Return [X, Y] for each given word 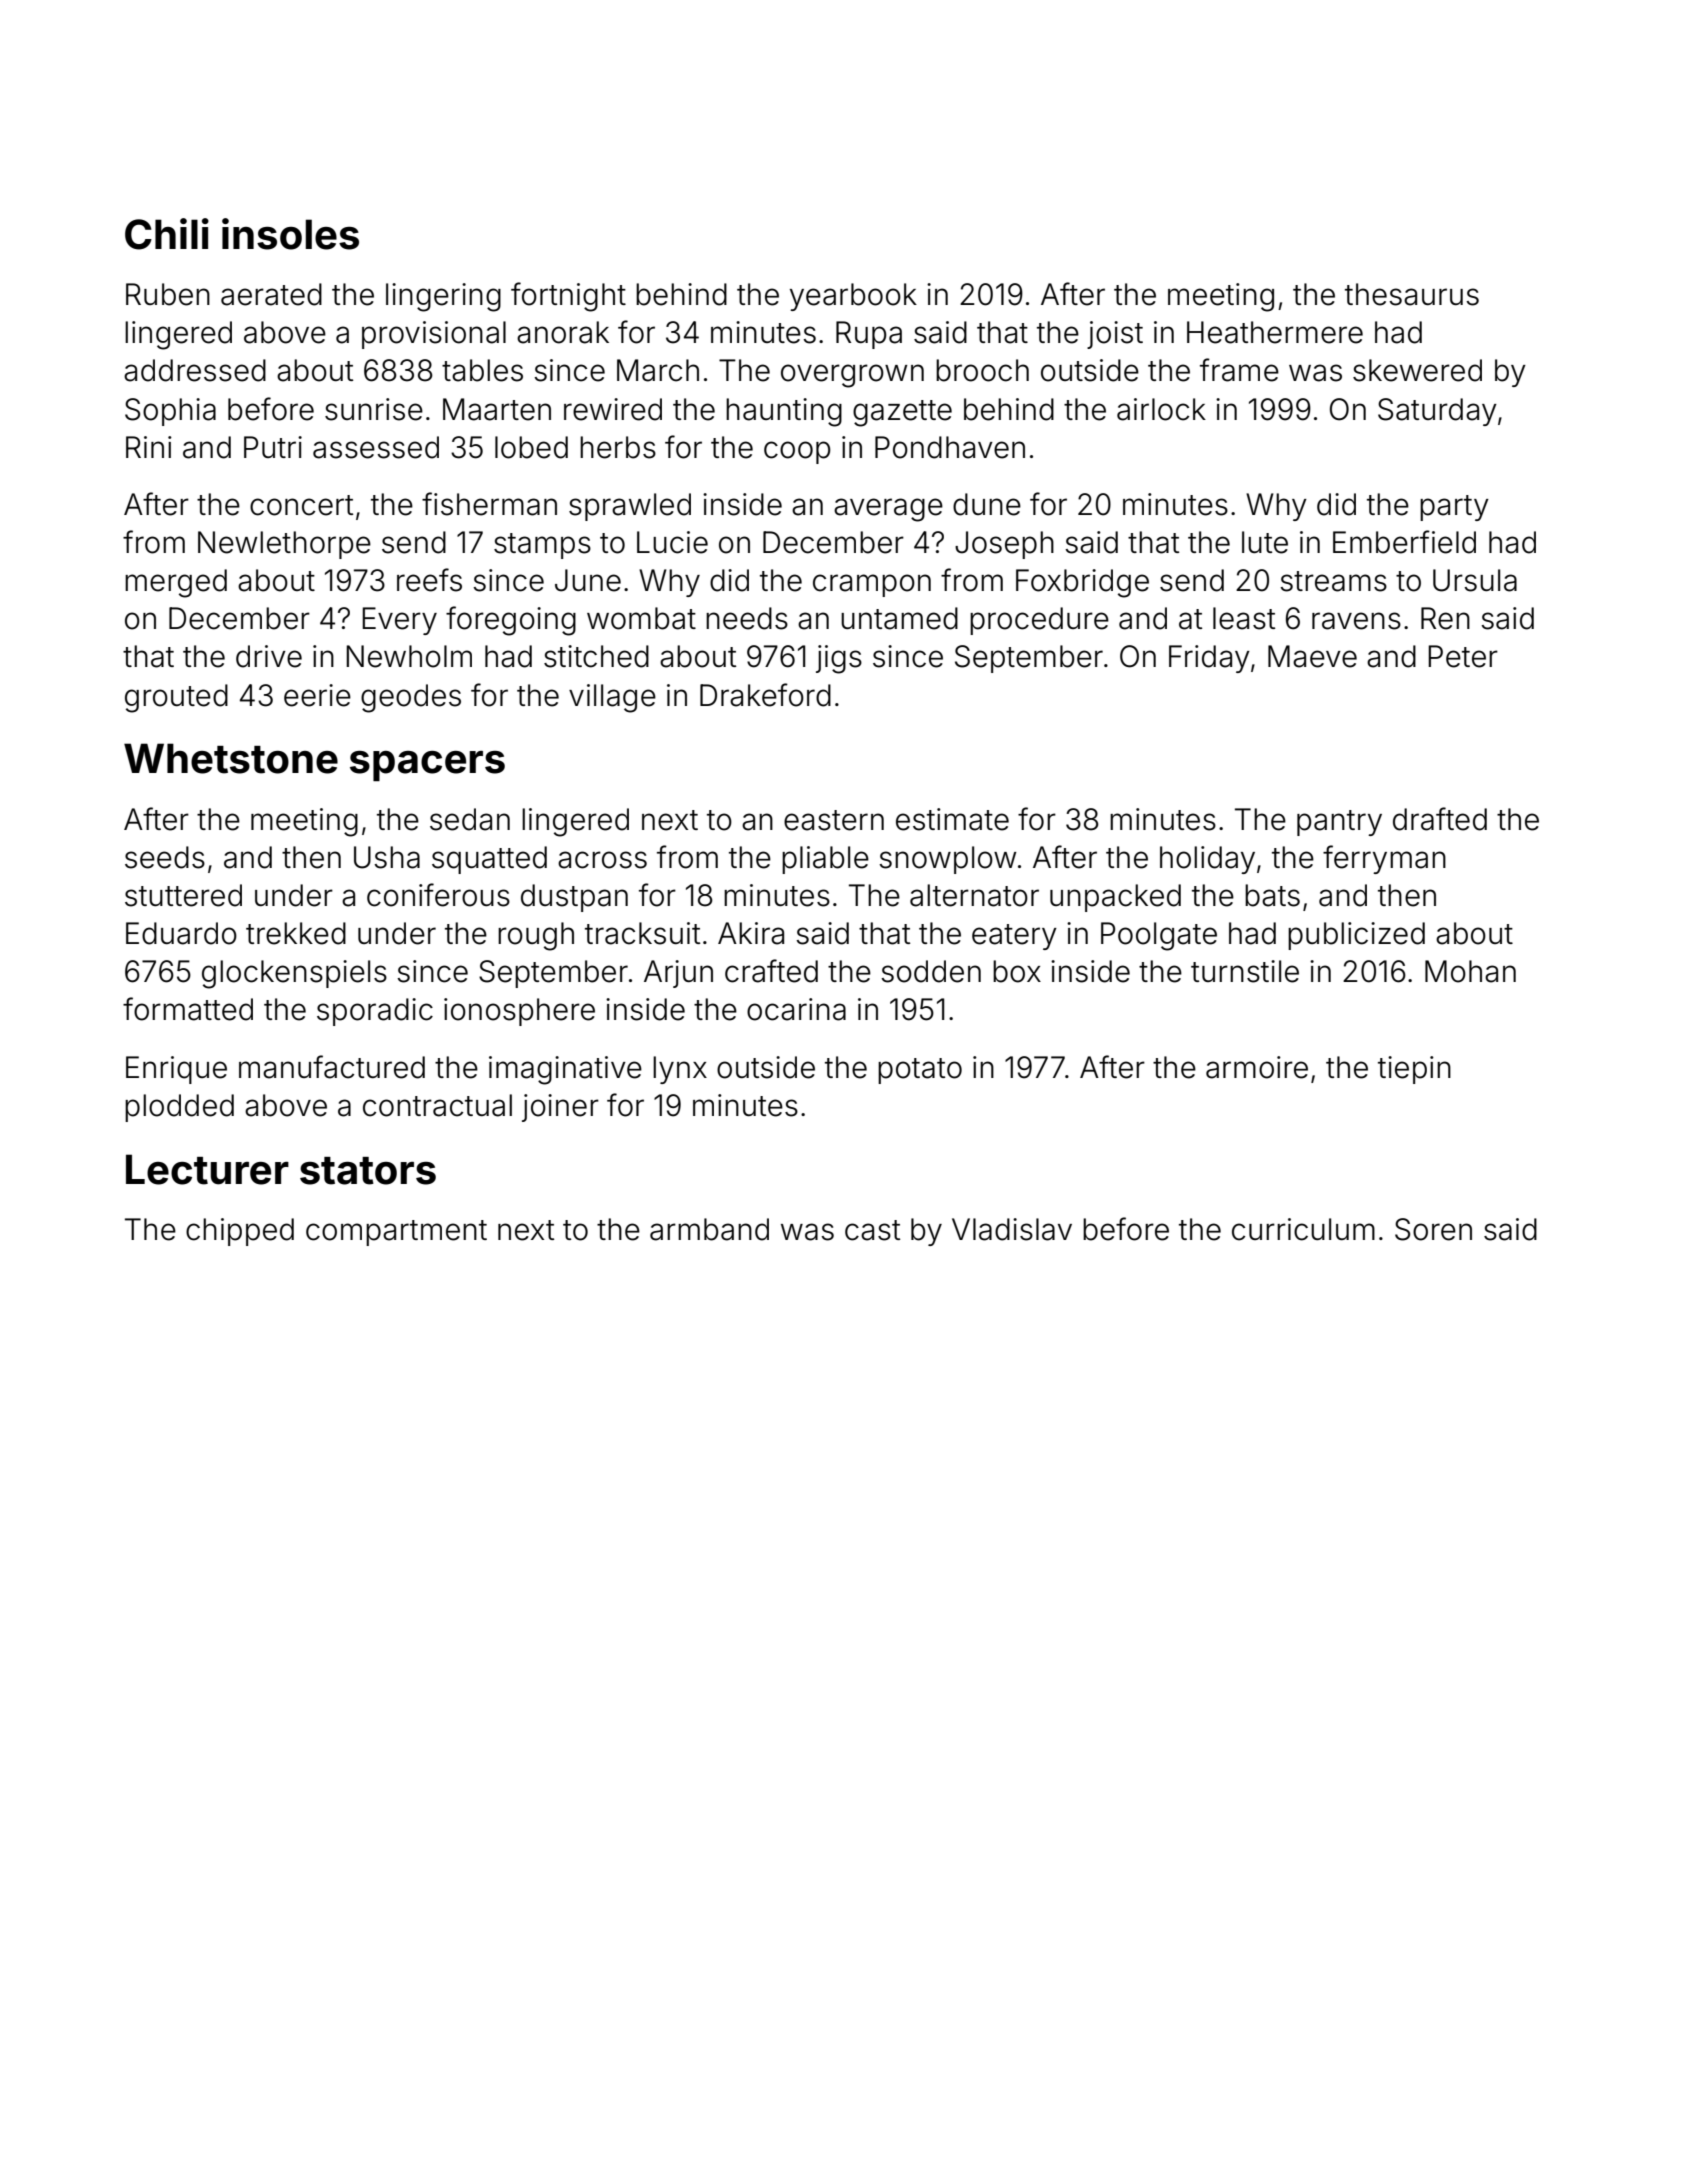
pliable [825, 860]
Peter [1463, 656]
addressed [195, 370]
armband [709, 1229]
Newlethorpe [284, 545]
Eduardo [181, 933]
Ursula [1475, 580]
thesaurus [1412, 294]
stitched [596, 656]
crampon [872, 585]
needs [747, 618]
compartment [396, 1233]
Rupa [869, 335]
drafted [1440, 819]
